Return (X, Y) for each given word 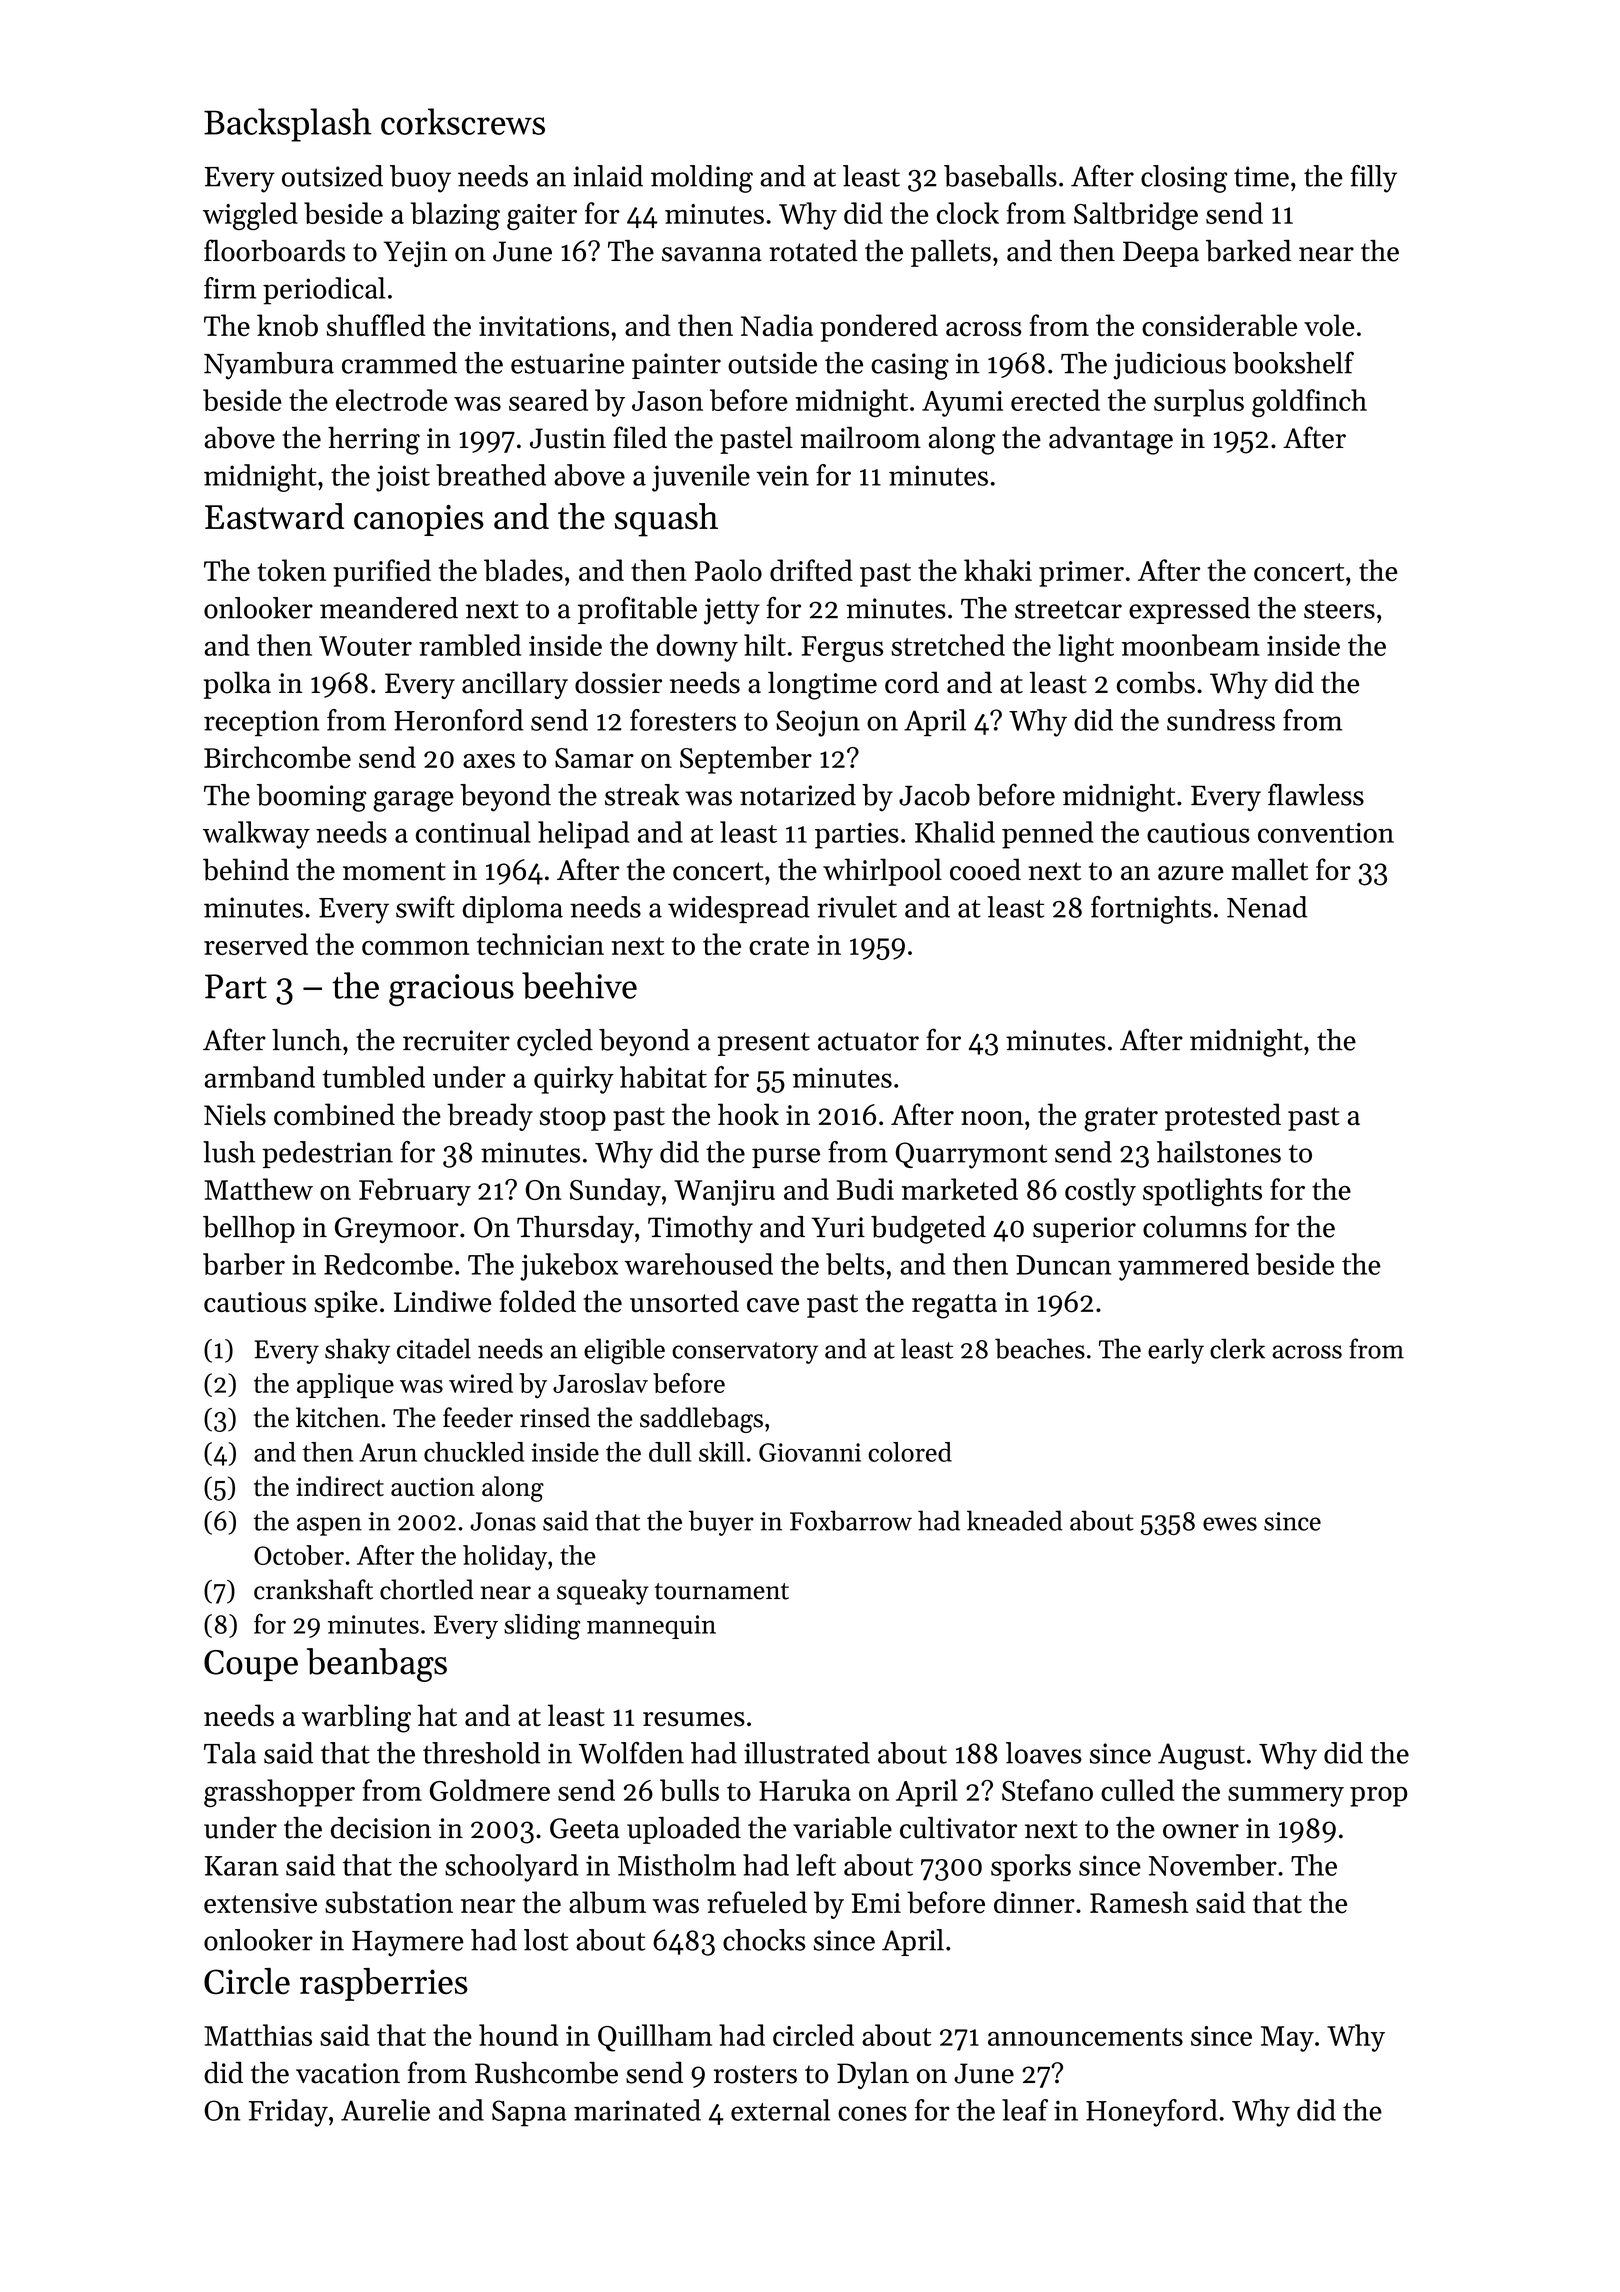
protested (1223, 1117)
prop (1378, 1797)
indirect (340, 1486)
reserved (256, 944)
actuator (868, 1041)
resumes (694, 1719)
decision (381, 1828)
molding (702, 179)
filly (1374, 179)
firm (230, 288)
